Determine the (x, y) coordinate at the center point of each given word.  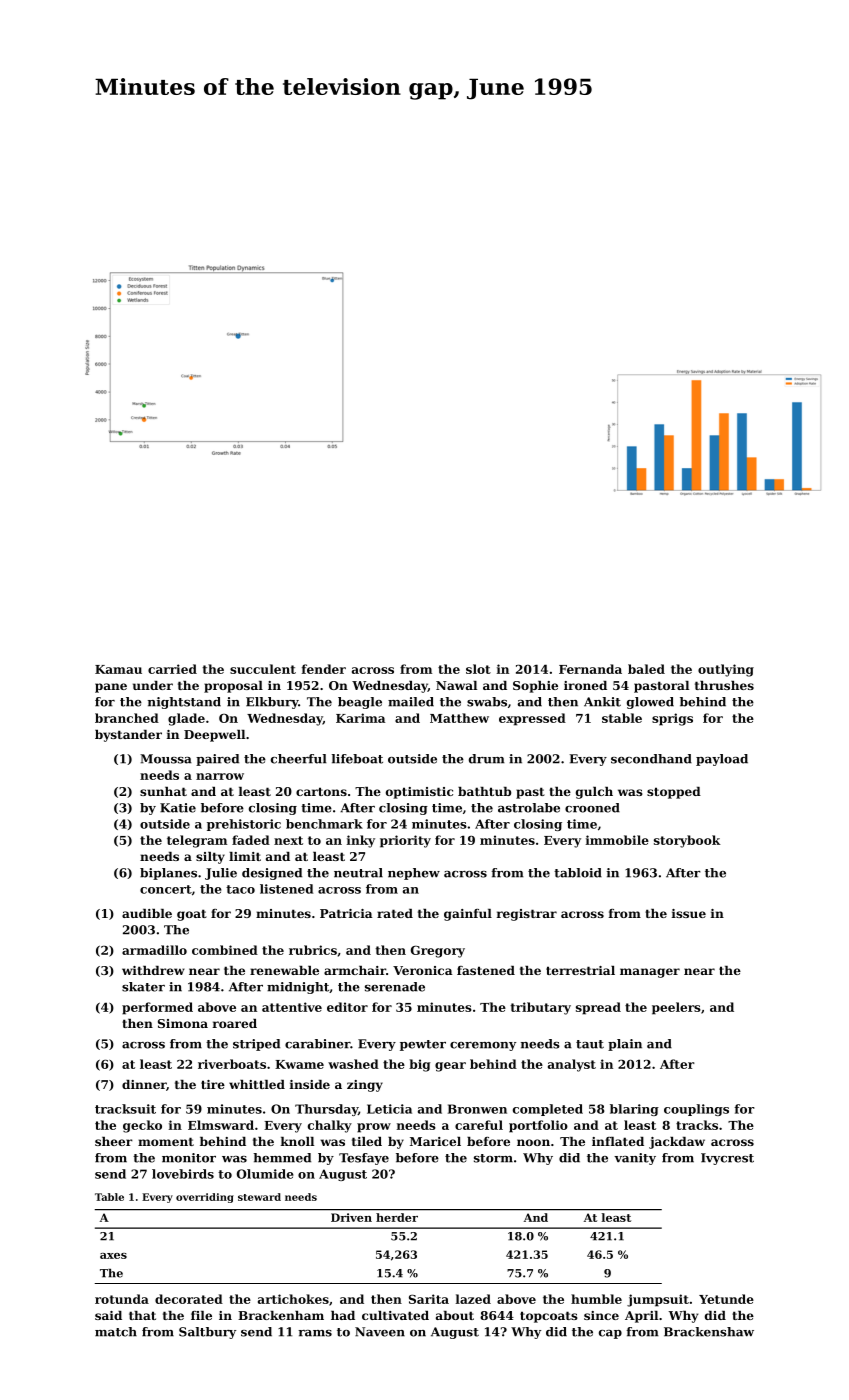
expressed (532, 719)
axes (113, 1256)
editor (347, 1007)
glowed (650, 703)
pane (111, 688)
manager (650, 973)
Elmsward (221, 1125)
